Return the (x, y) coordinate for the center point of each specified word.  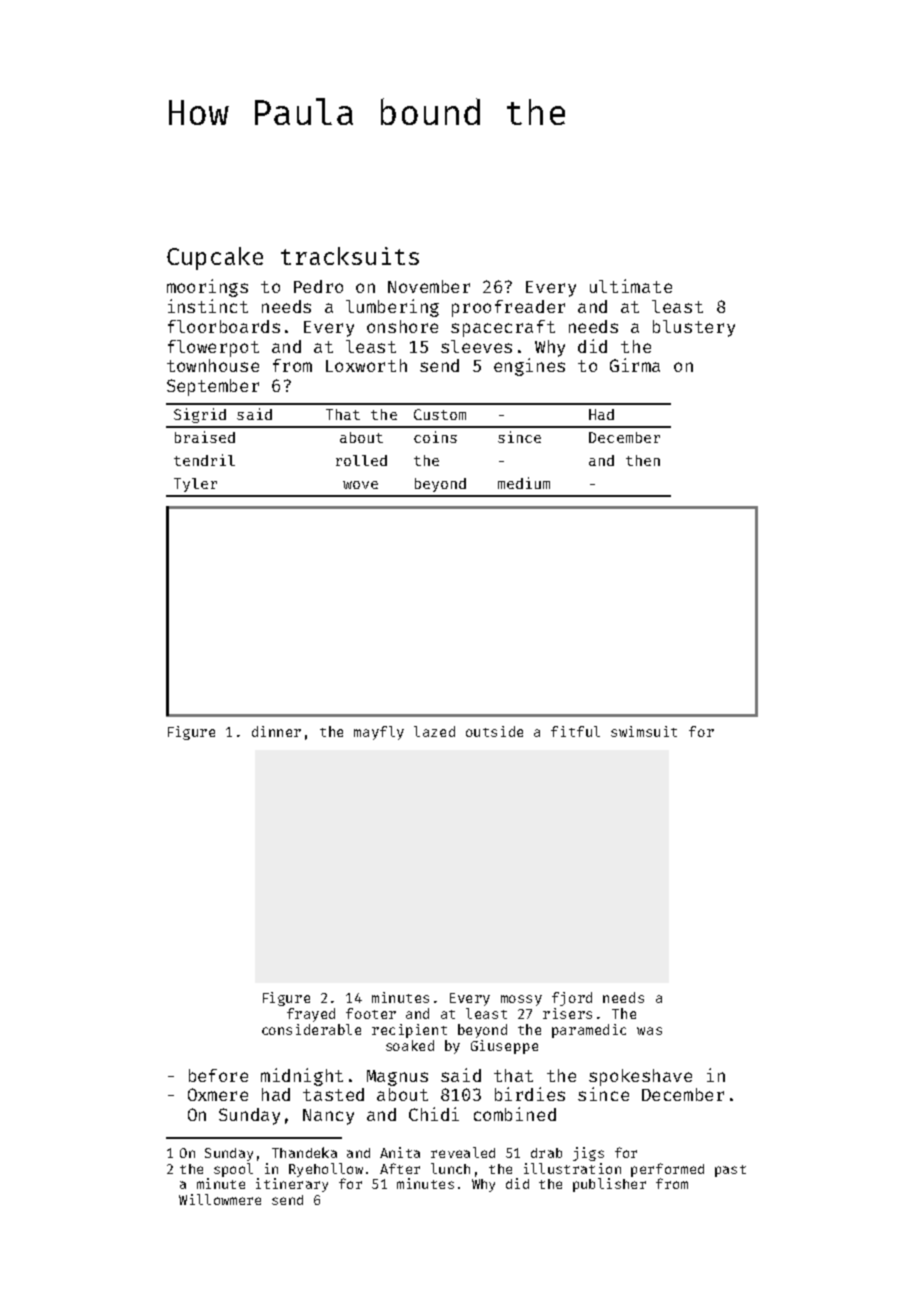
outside (494, 731)
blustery (694, 328)
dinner (276, 731)
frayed (311, 1015)
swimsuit (644, 731)
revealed (463, 1152)
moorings (207, 288)
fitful (575, 731)
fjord (572, 999)
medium (524, 483)
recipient (409, 1031)
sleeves (476, 346)
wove (360, 485)
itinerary (292, 1185)
